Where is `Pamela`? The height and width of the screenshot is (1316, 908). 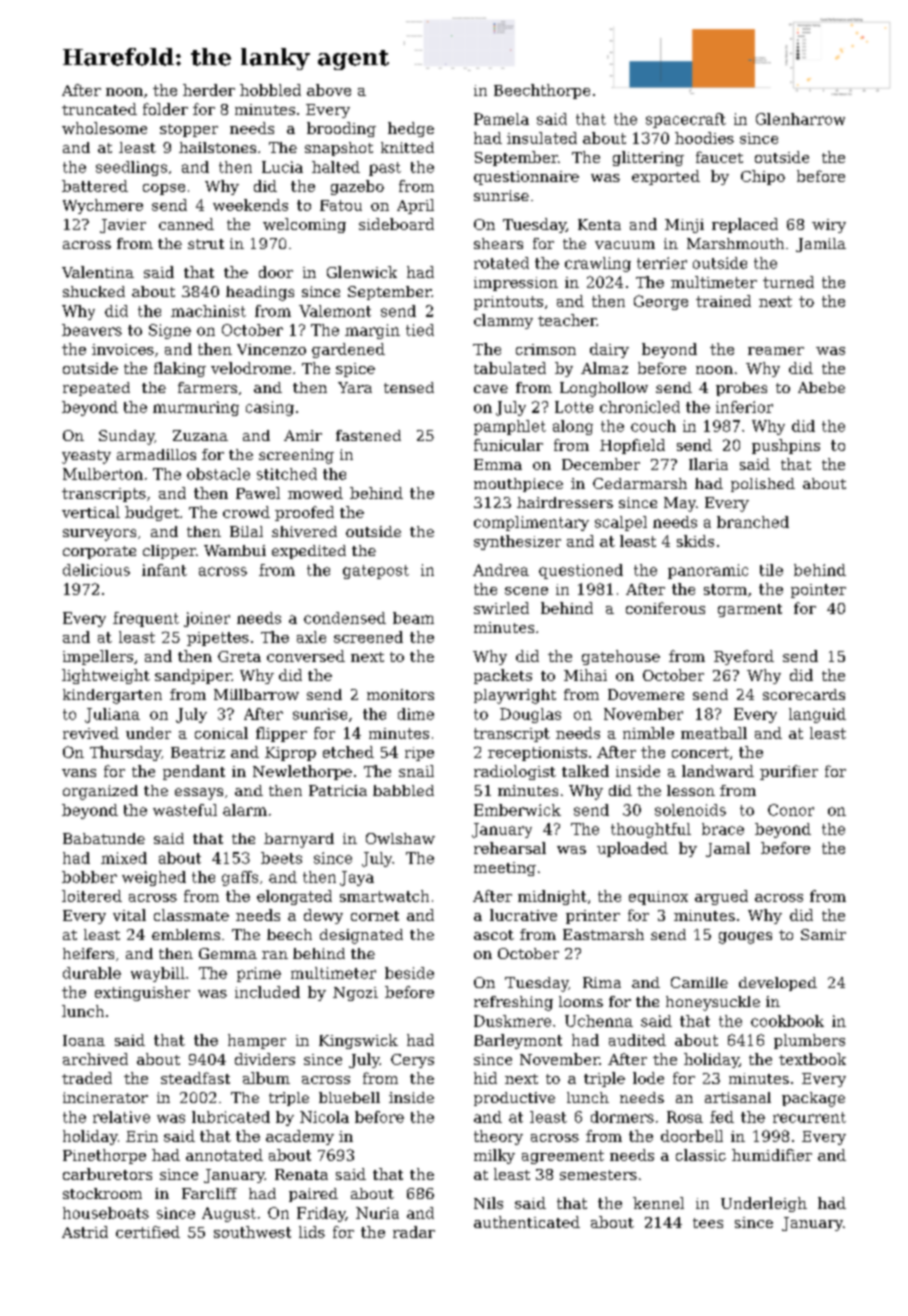 Pamela is located at coordinates (501, 119).
